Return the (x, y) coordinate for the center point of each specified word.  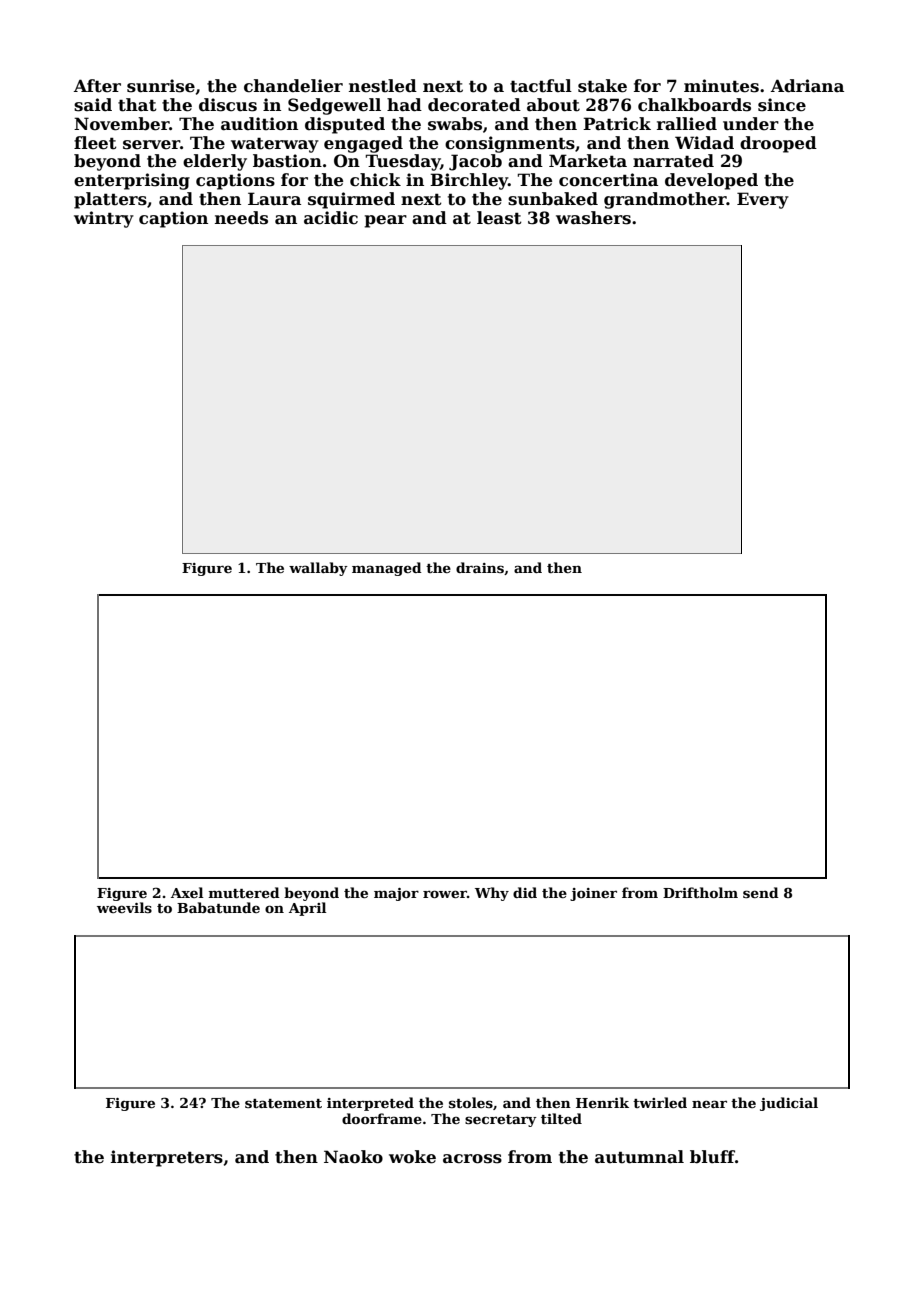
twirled (660, 1102)
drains (480, 567)
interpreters (167, 1158)
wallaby (318, 569)
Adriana (807, 86)
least (499, 218)
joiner (593, 894)
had (404, 105)
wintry (104, 219)
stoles (471, 1102)
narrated (673, 161)
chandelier (293, 86)
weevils (124, 907)
